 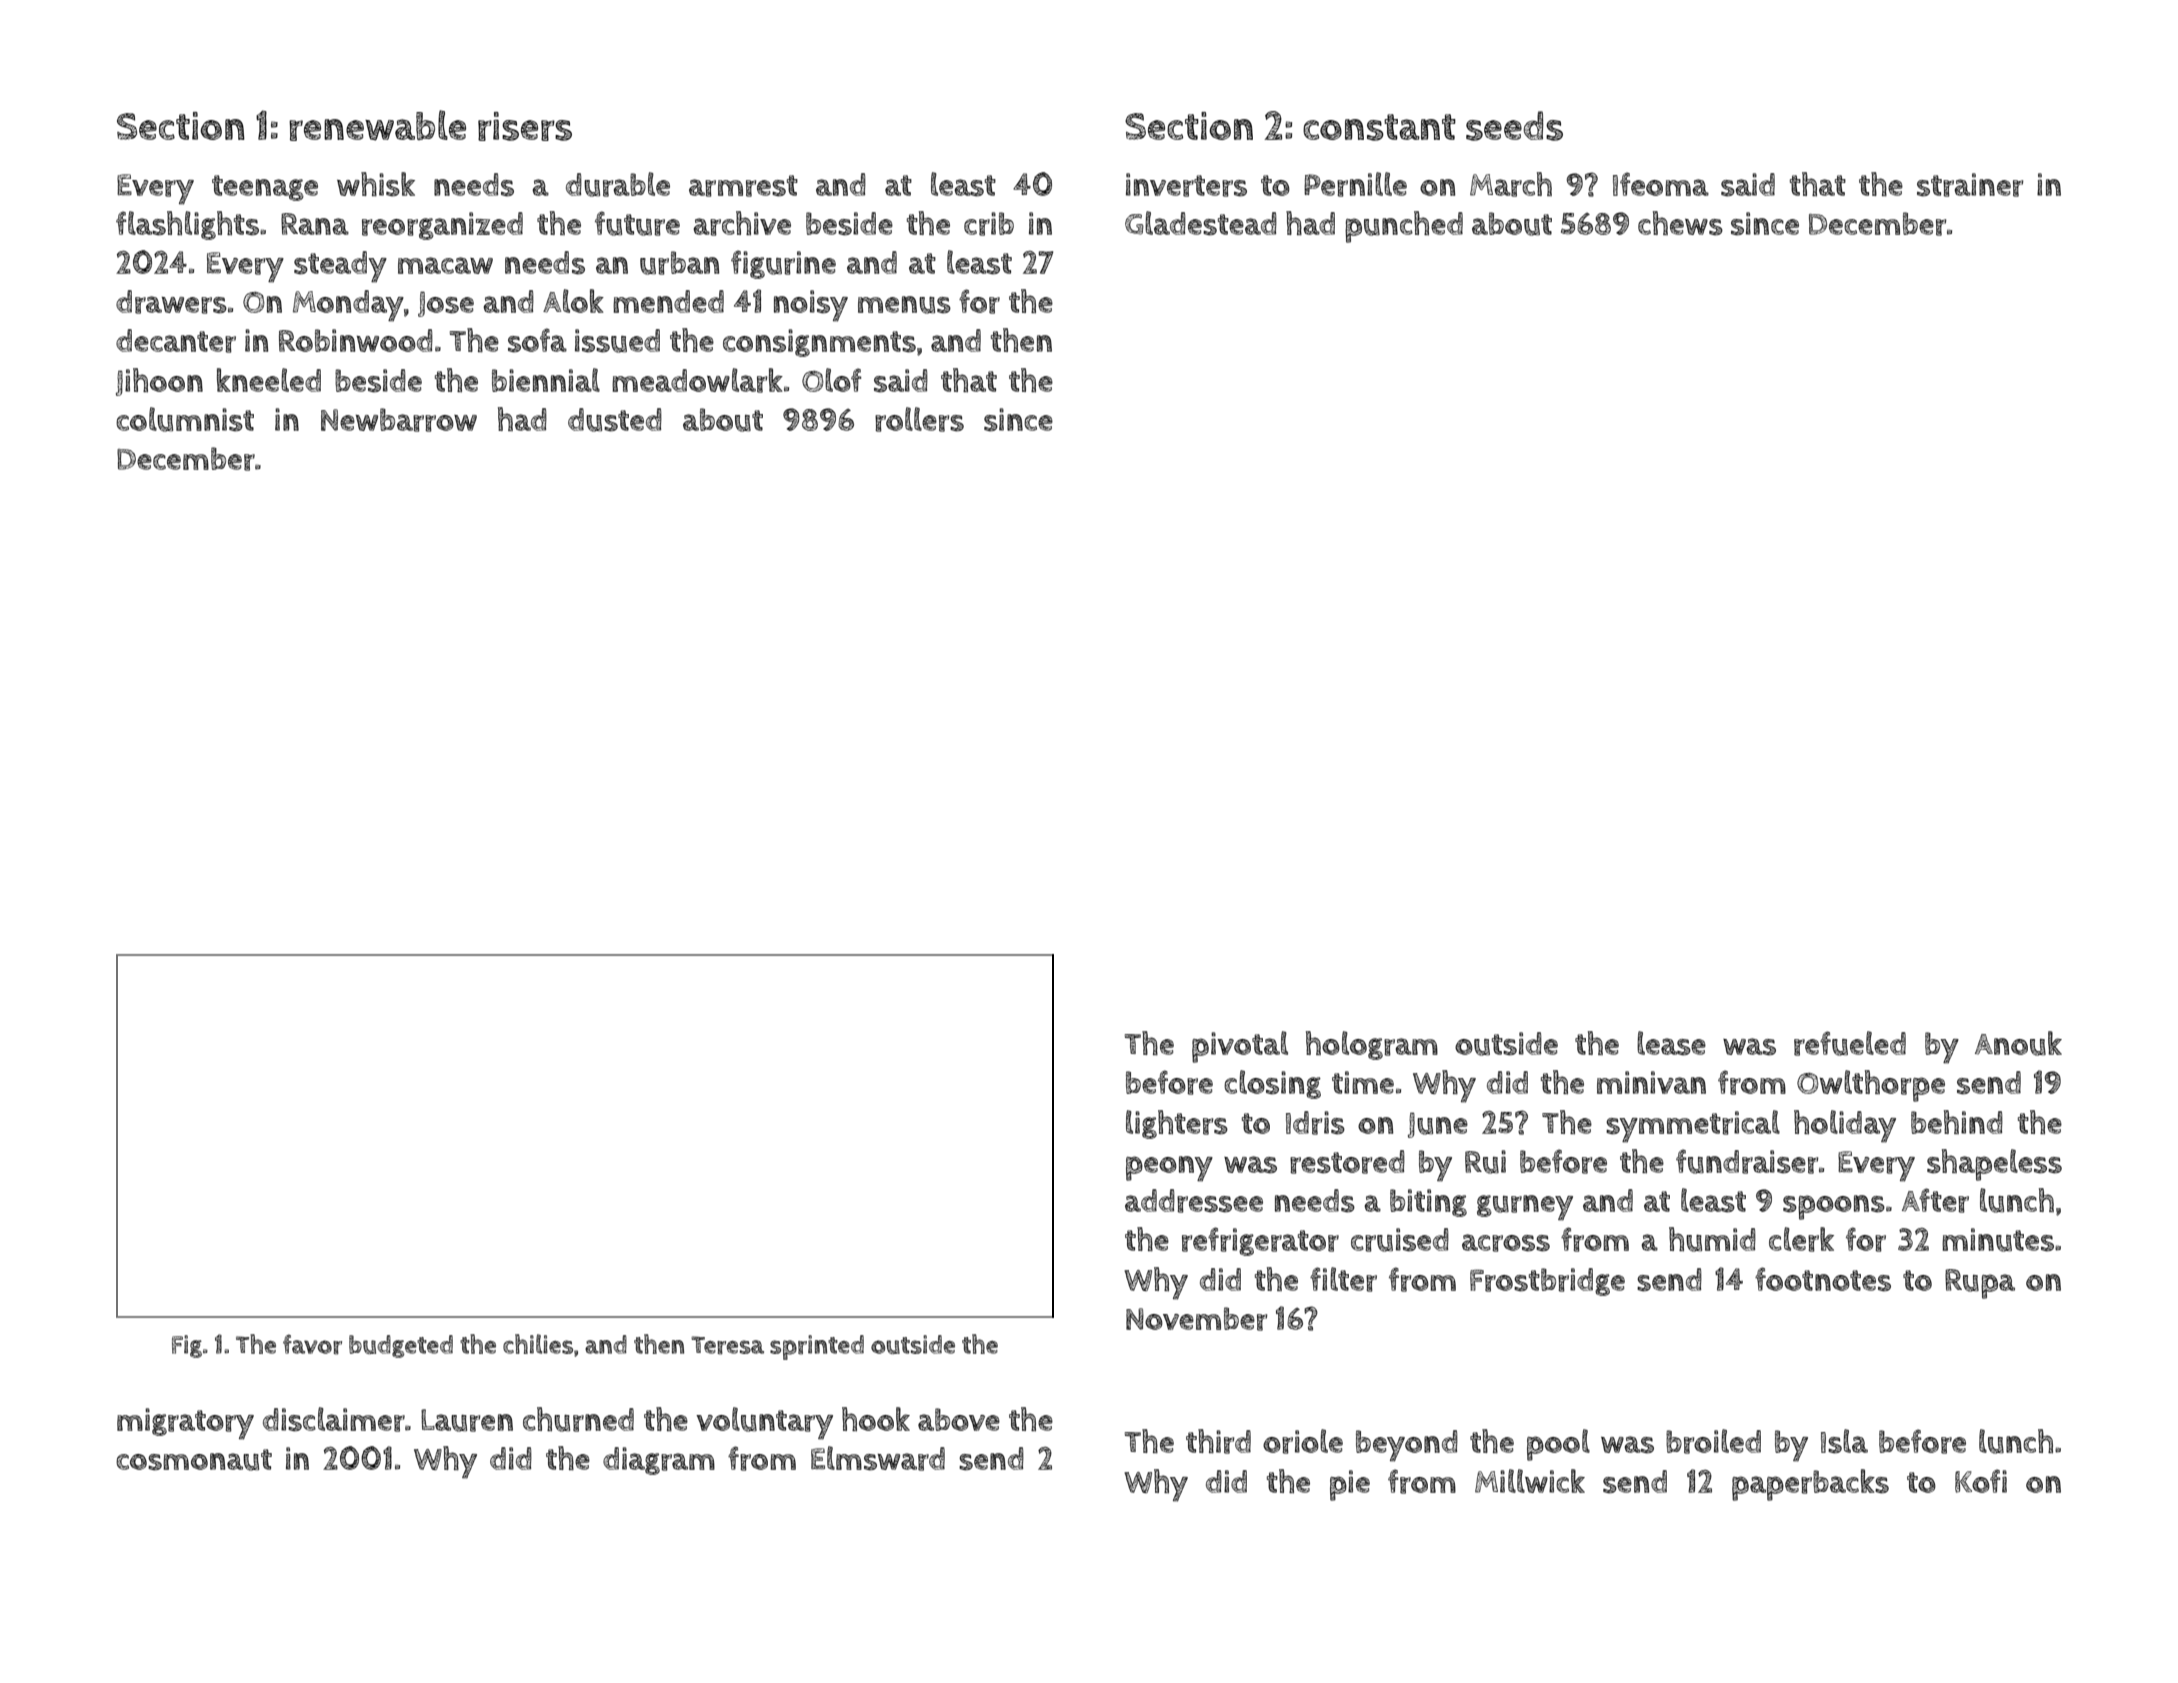 I want to click on Gladestead, so click(x=1201, y=223).
